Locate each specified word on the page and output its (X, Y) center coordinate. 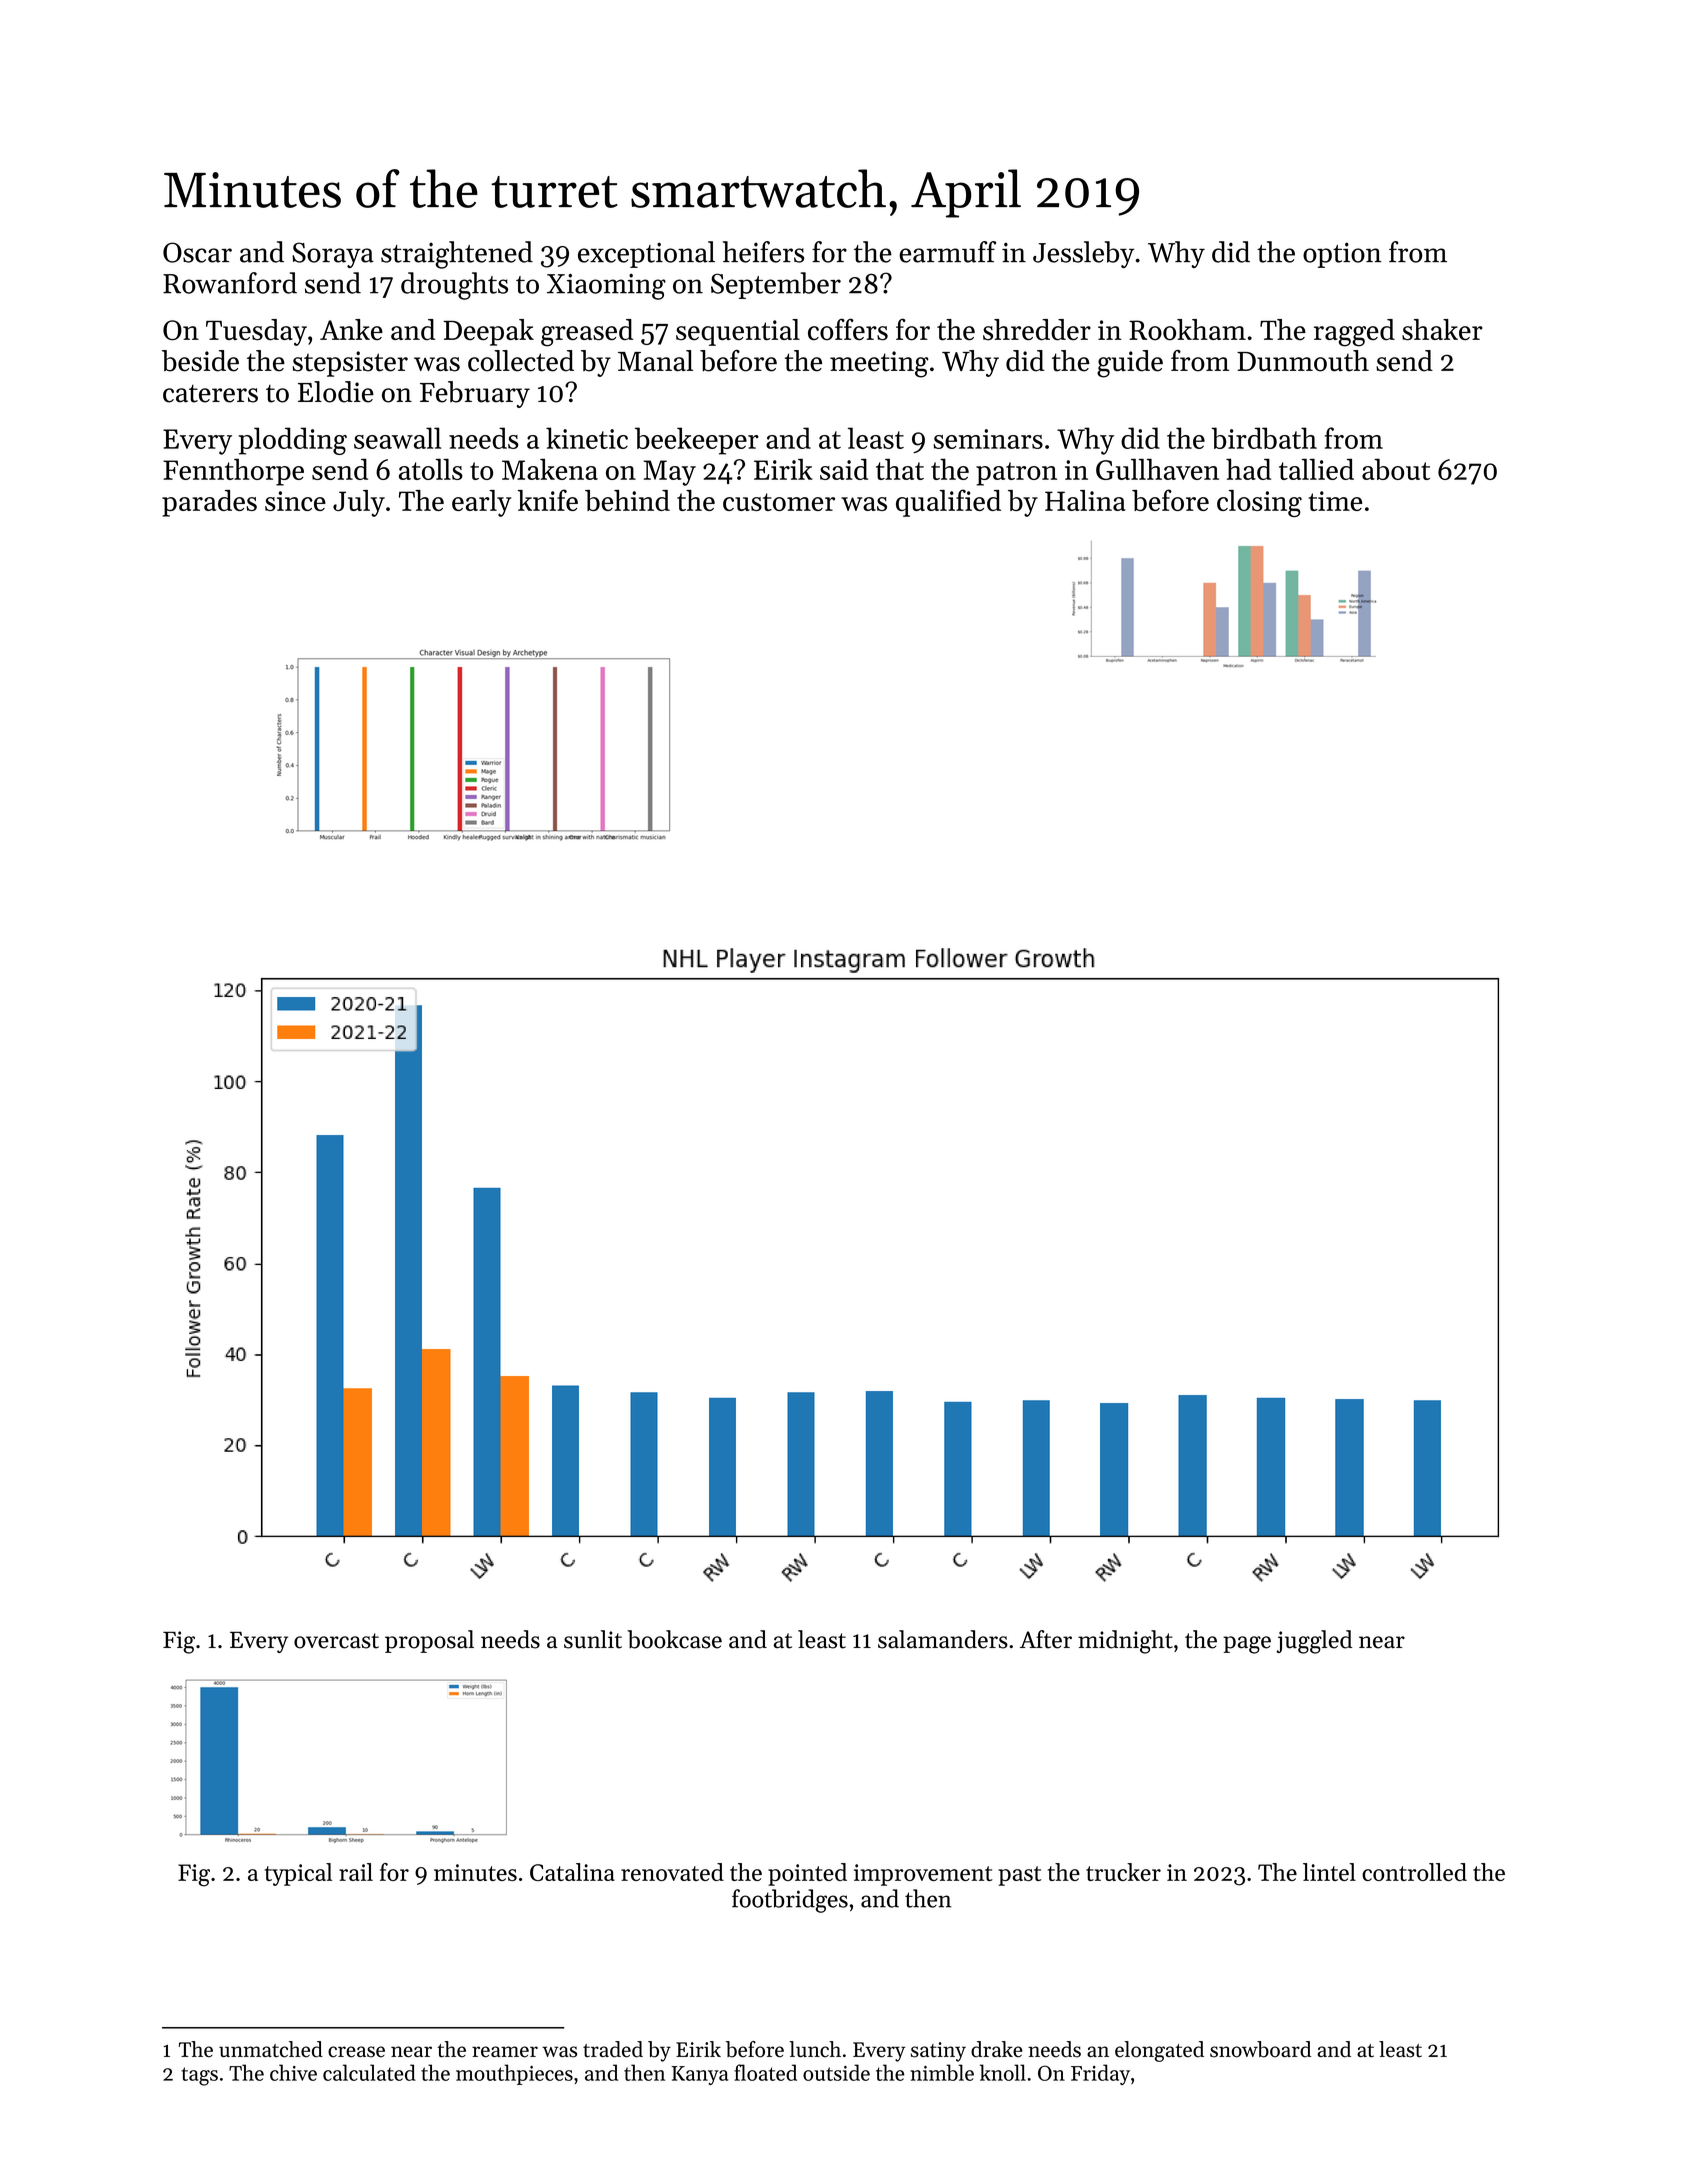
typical (298, 1874)
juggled (1314, 1642)
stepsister (350, 364)
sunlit (593, 1639)
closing (1259, 503)
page (1247, 1645)
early (481, 503)
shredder (1037, 330)
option (1342, 255)
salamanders (943, 1639)
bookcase (674, 1639)
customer (779, 502)
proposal (429, 1641)
